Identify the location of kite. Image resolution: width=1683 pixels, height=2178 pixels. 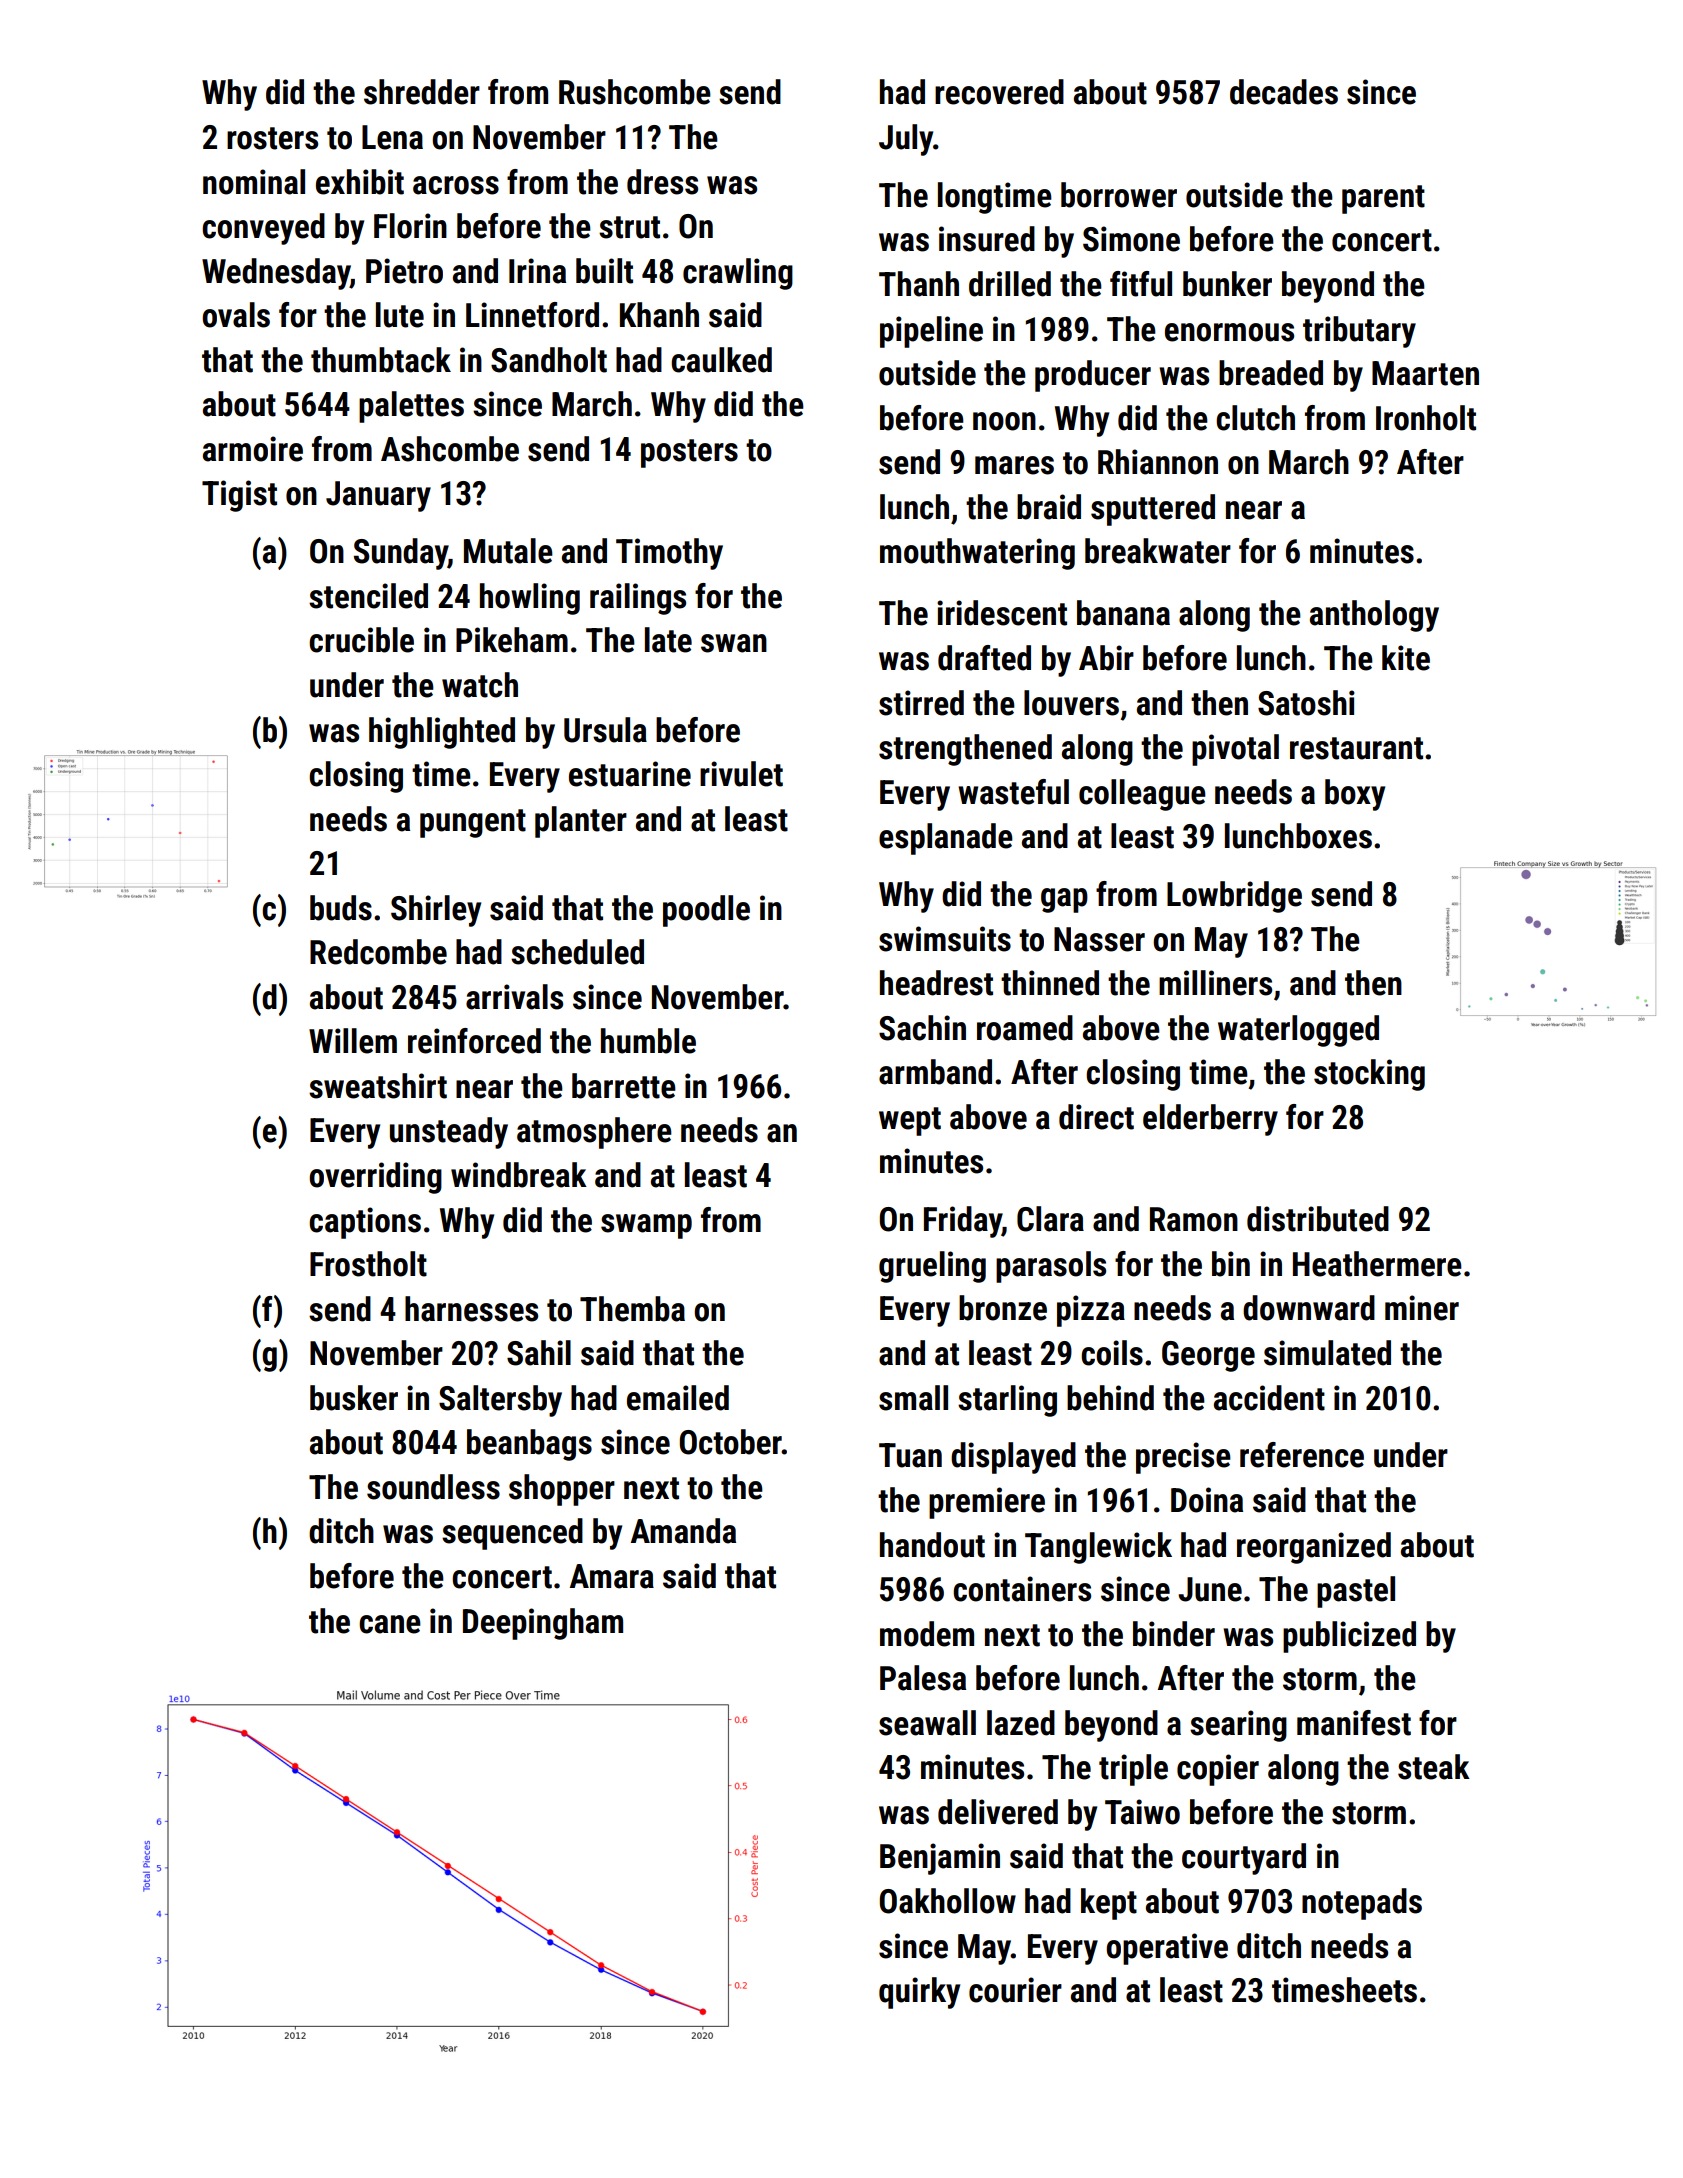
(1406, 658).
